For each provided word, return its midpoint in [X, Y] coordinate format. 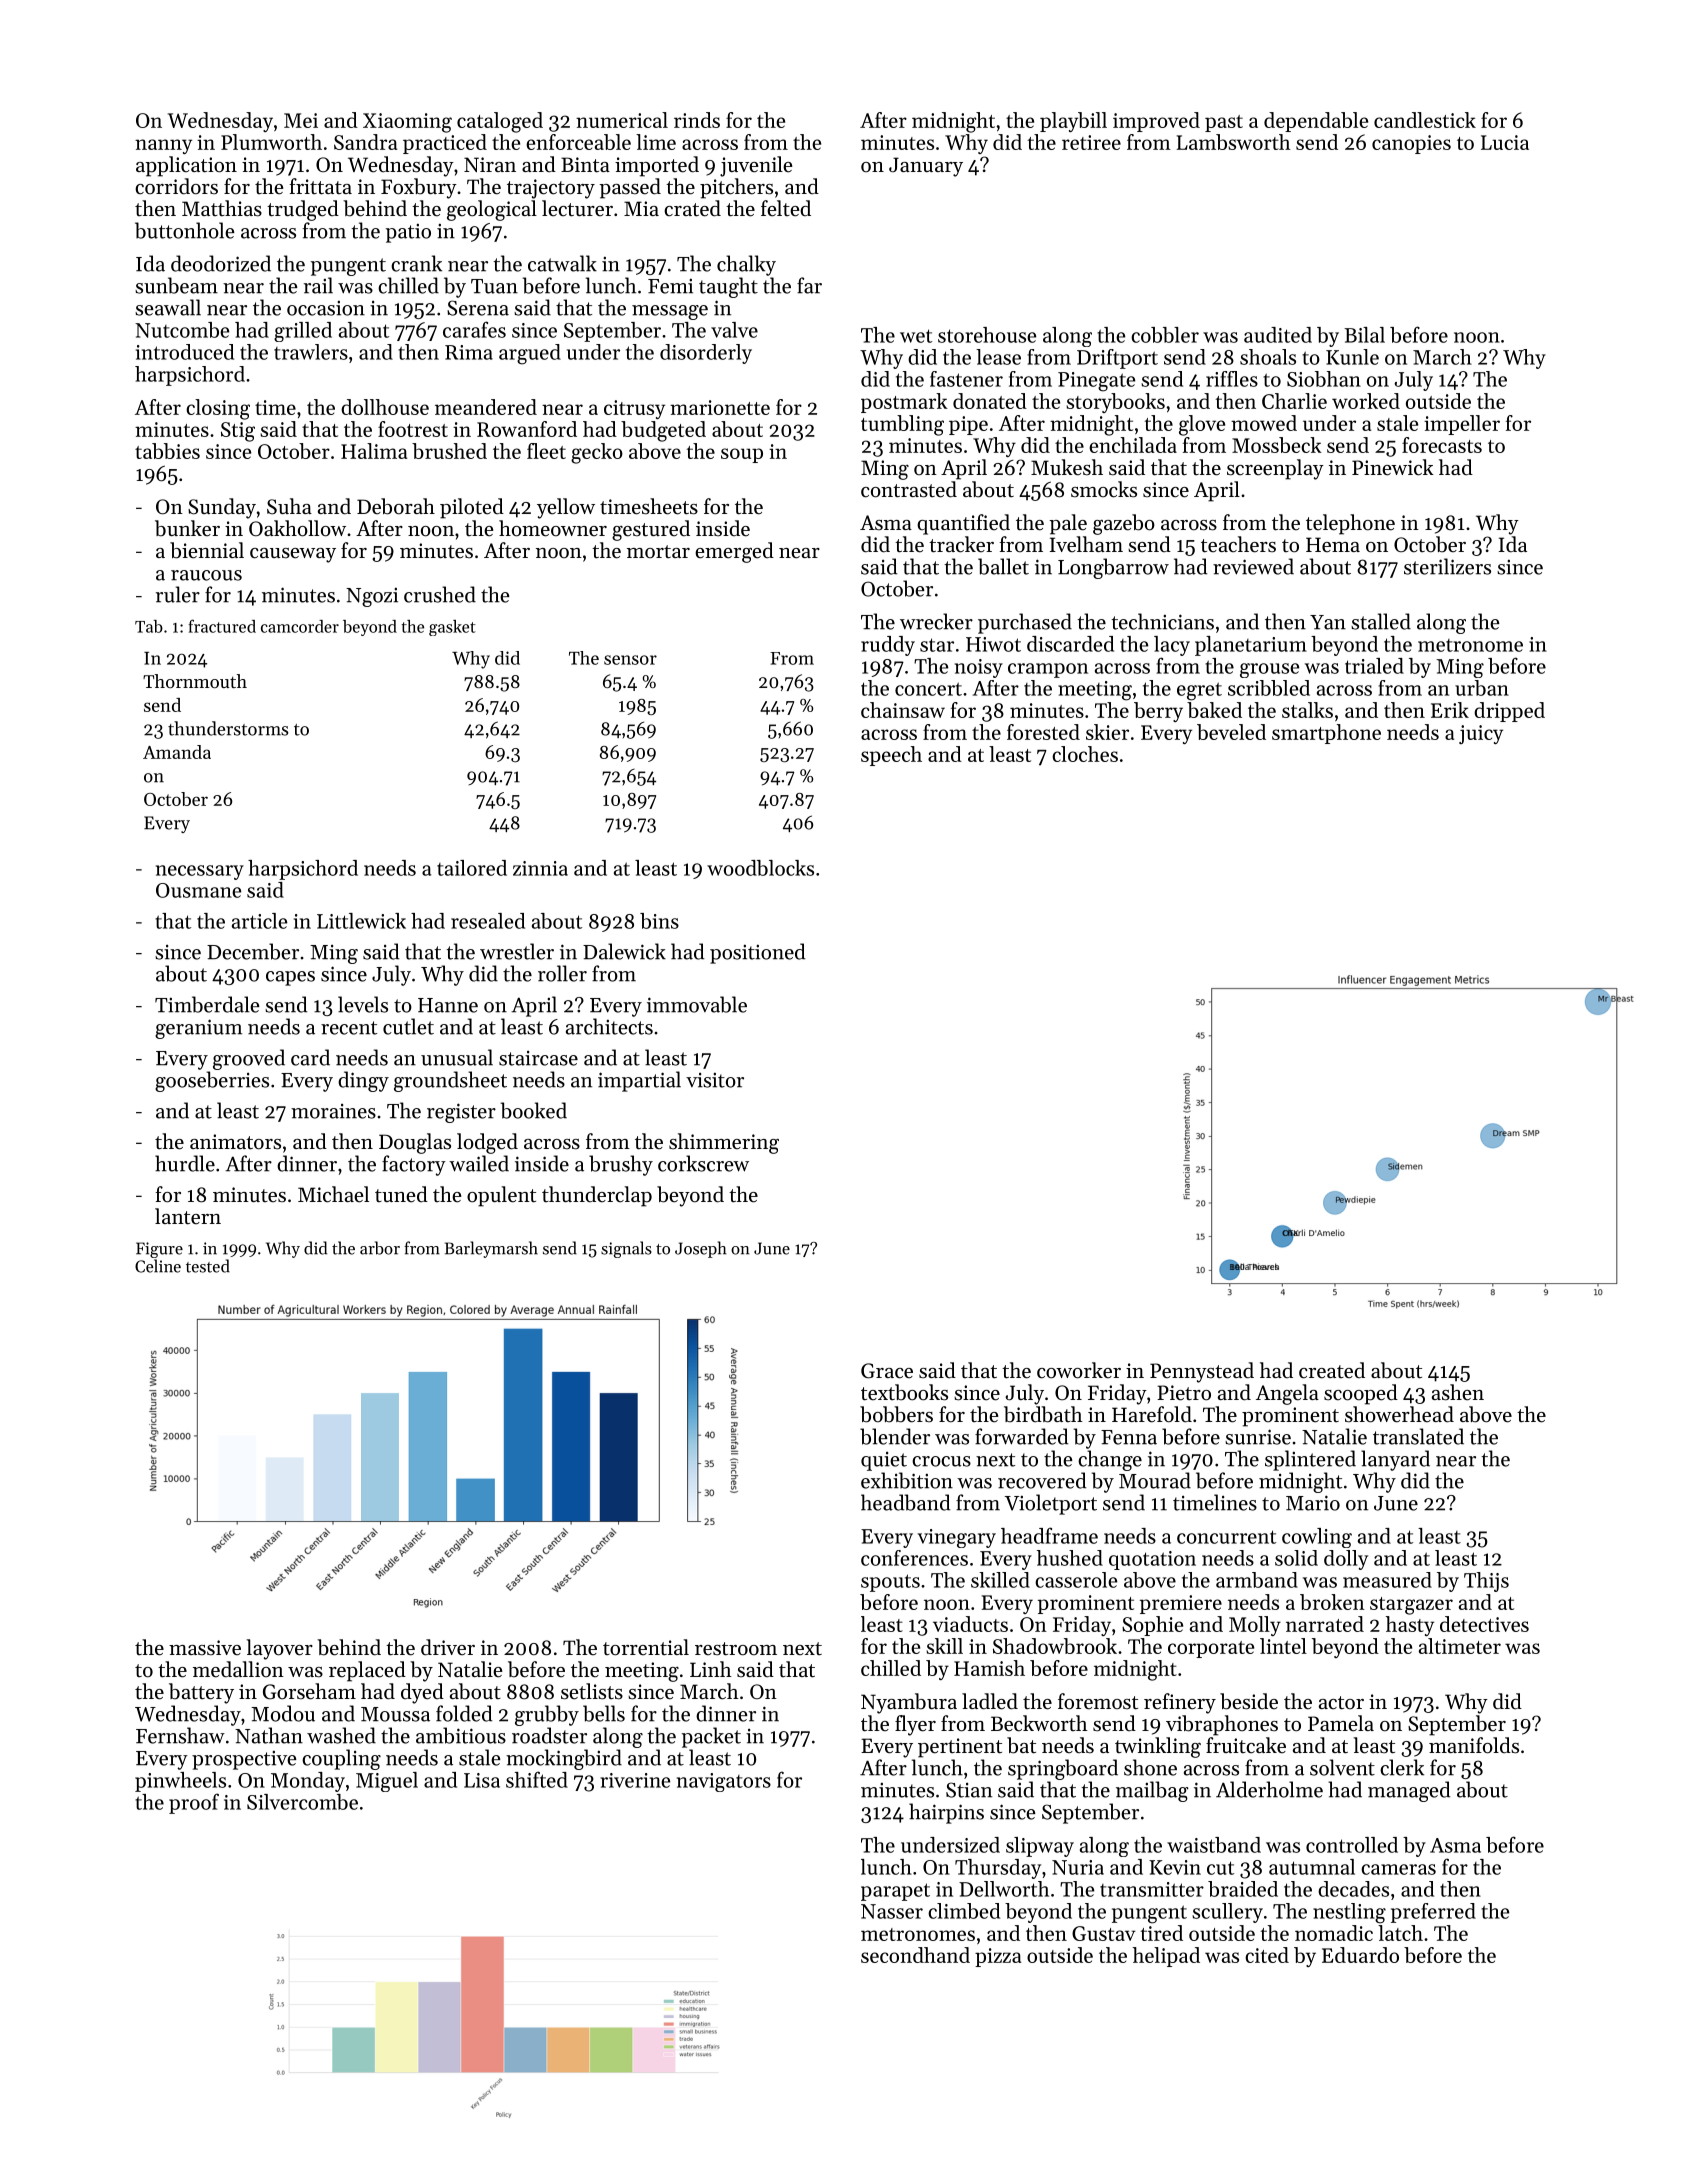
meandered [486, 407]
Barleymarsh [491, 1249]
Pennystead [1202, 1372]
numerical [622, 120]
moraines [333, 1111]
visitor [715, 1080]
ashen [1458, 1392]
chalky [746, 265]
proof [194, 1803]
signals [626, 1249]
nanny [163, 146]
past [1224, 123]
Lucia [1505, 142]
